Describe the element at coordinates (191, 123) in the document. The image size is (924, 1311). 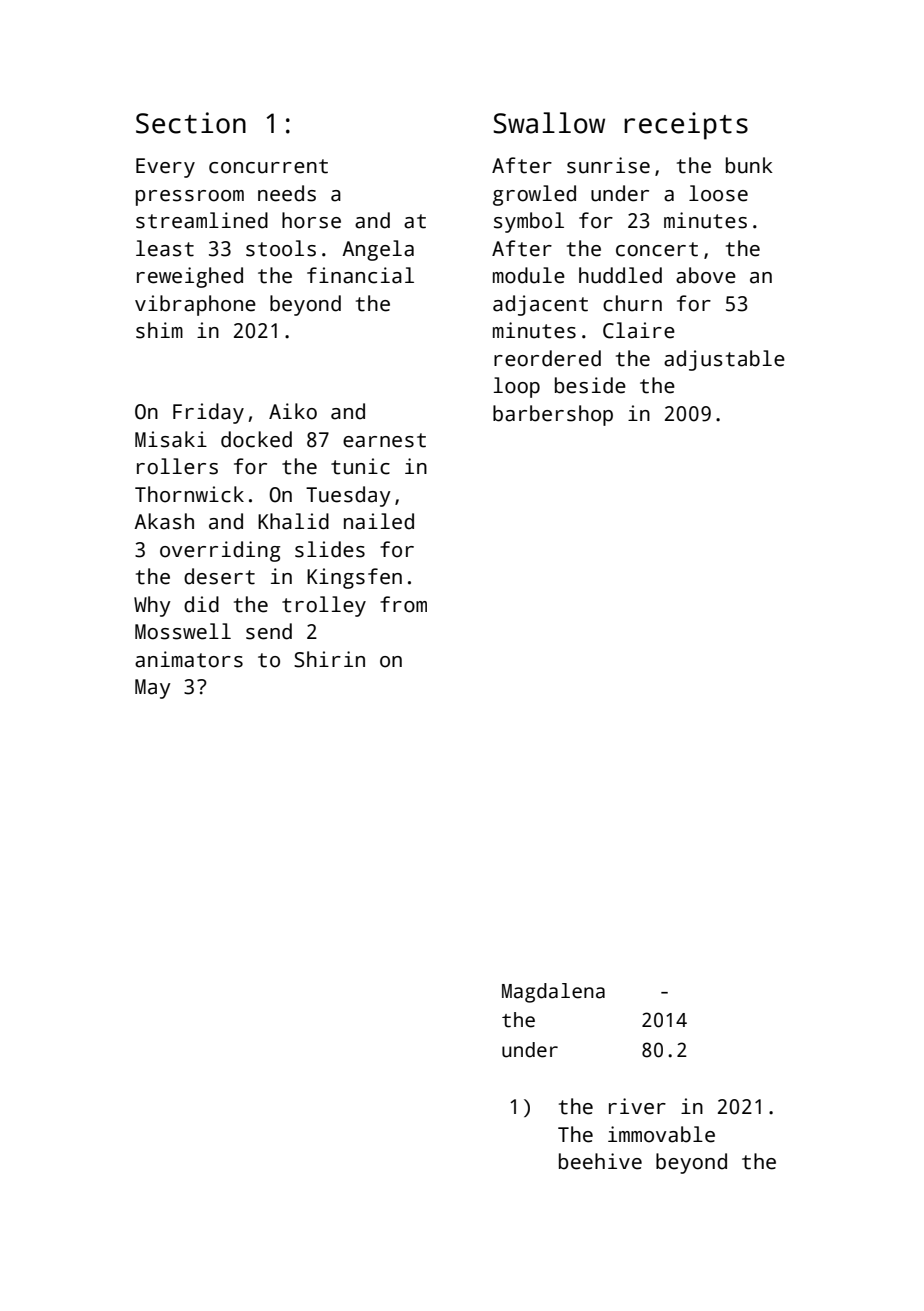
I see `Section` at that location.
